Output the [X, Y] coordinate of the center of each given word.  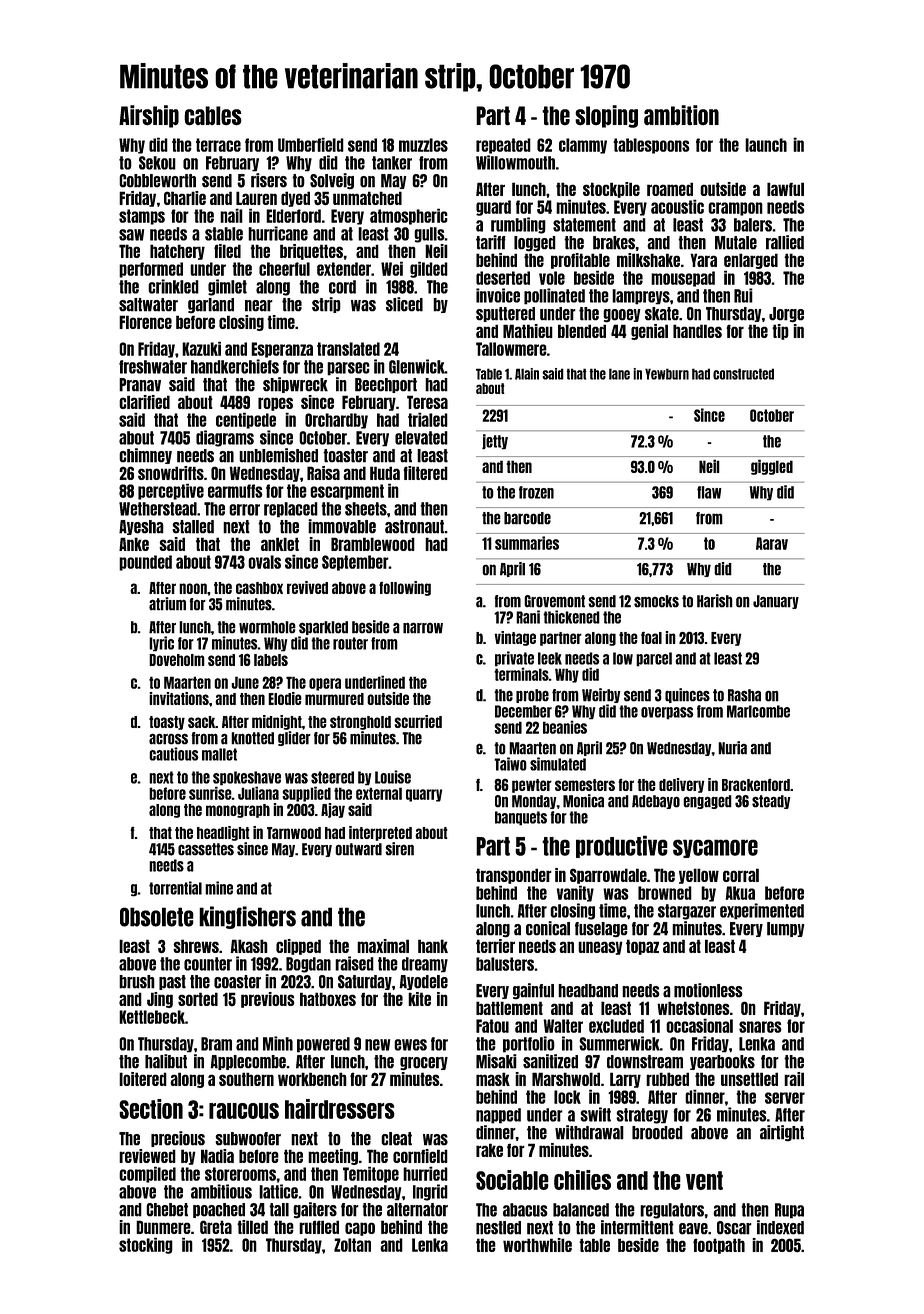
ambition [681, 115]
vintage [515, 638]
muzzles [423, 145]
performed [151, 270]
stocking [146, 1246]
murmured [334, 699]
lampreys [641, 297]
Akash [249, 946]
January [776, 602]
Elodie [285, 698]
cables [213, 116]
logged [535, 243]
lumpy [786, 929]
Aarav [772, 543]
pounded [145, 563]
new [377, 1045]
